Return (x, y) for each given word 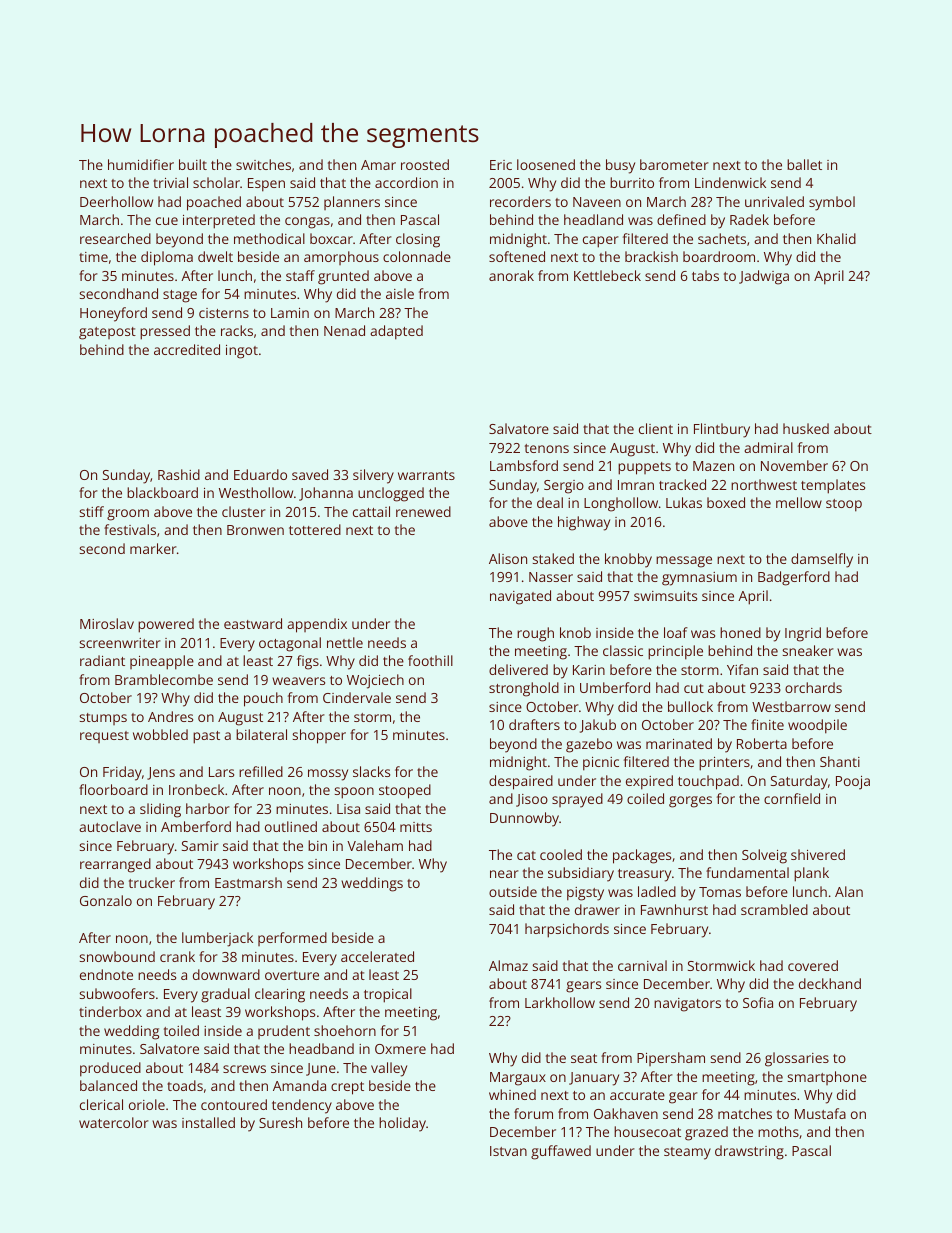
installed (208, 1122)
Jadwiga (764, 277)
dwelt (215, 256)
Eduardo (260, 474)
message (684, 562)
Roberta (762, 743)
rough (535, 634)
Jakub (598, 726)
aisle (400, 293)
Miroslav (107, 623)
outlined (291, 826)
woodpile (817, 726)
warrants (426, 475)
